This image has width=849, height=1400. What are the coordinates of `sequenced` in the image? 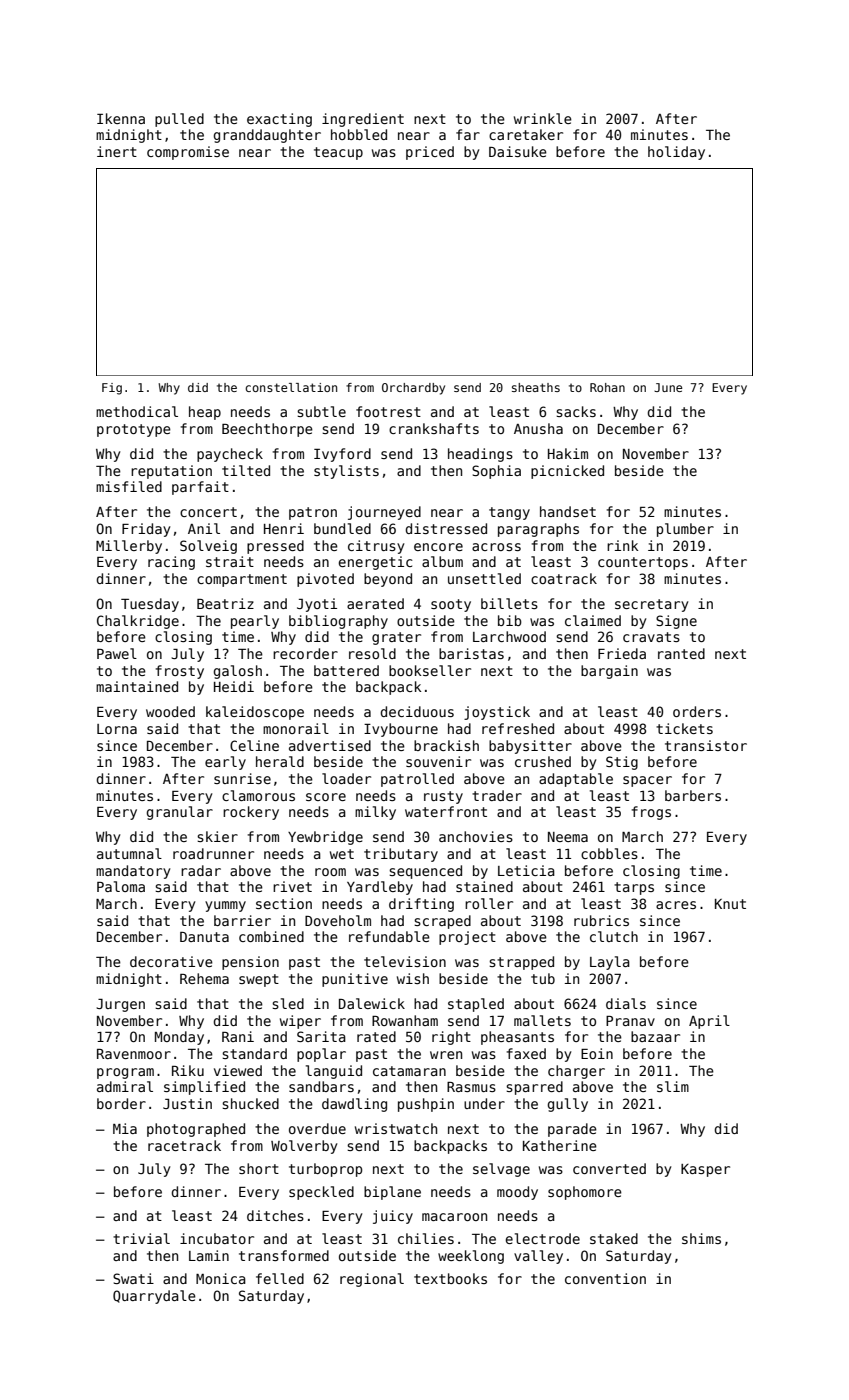 It's located at (425, 872).
